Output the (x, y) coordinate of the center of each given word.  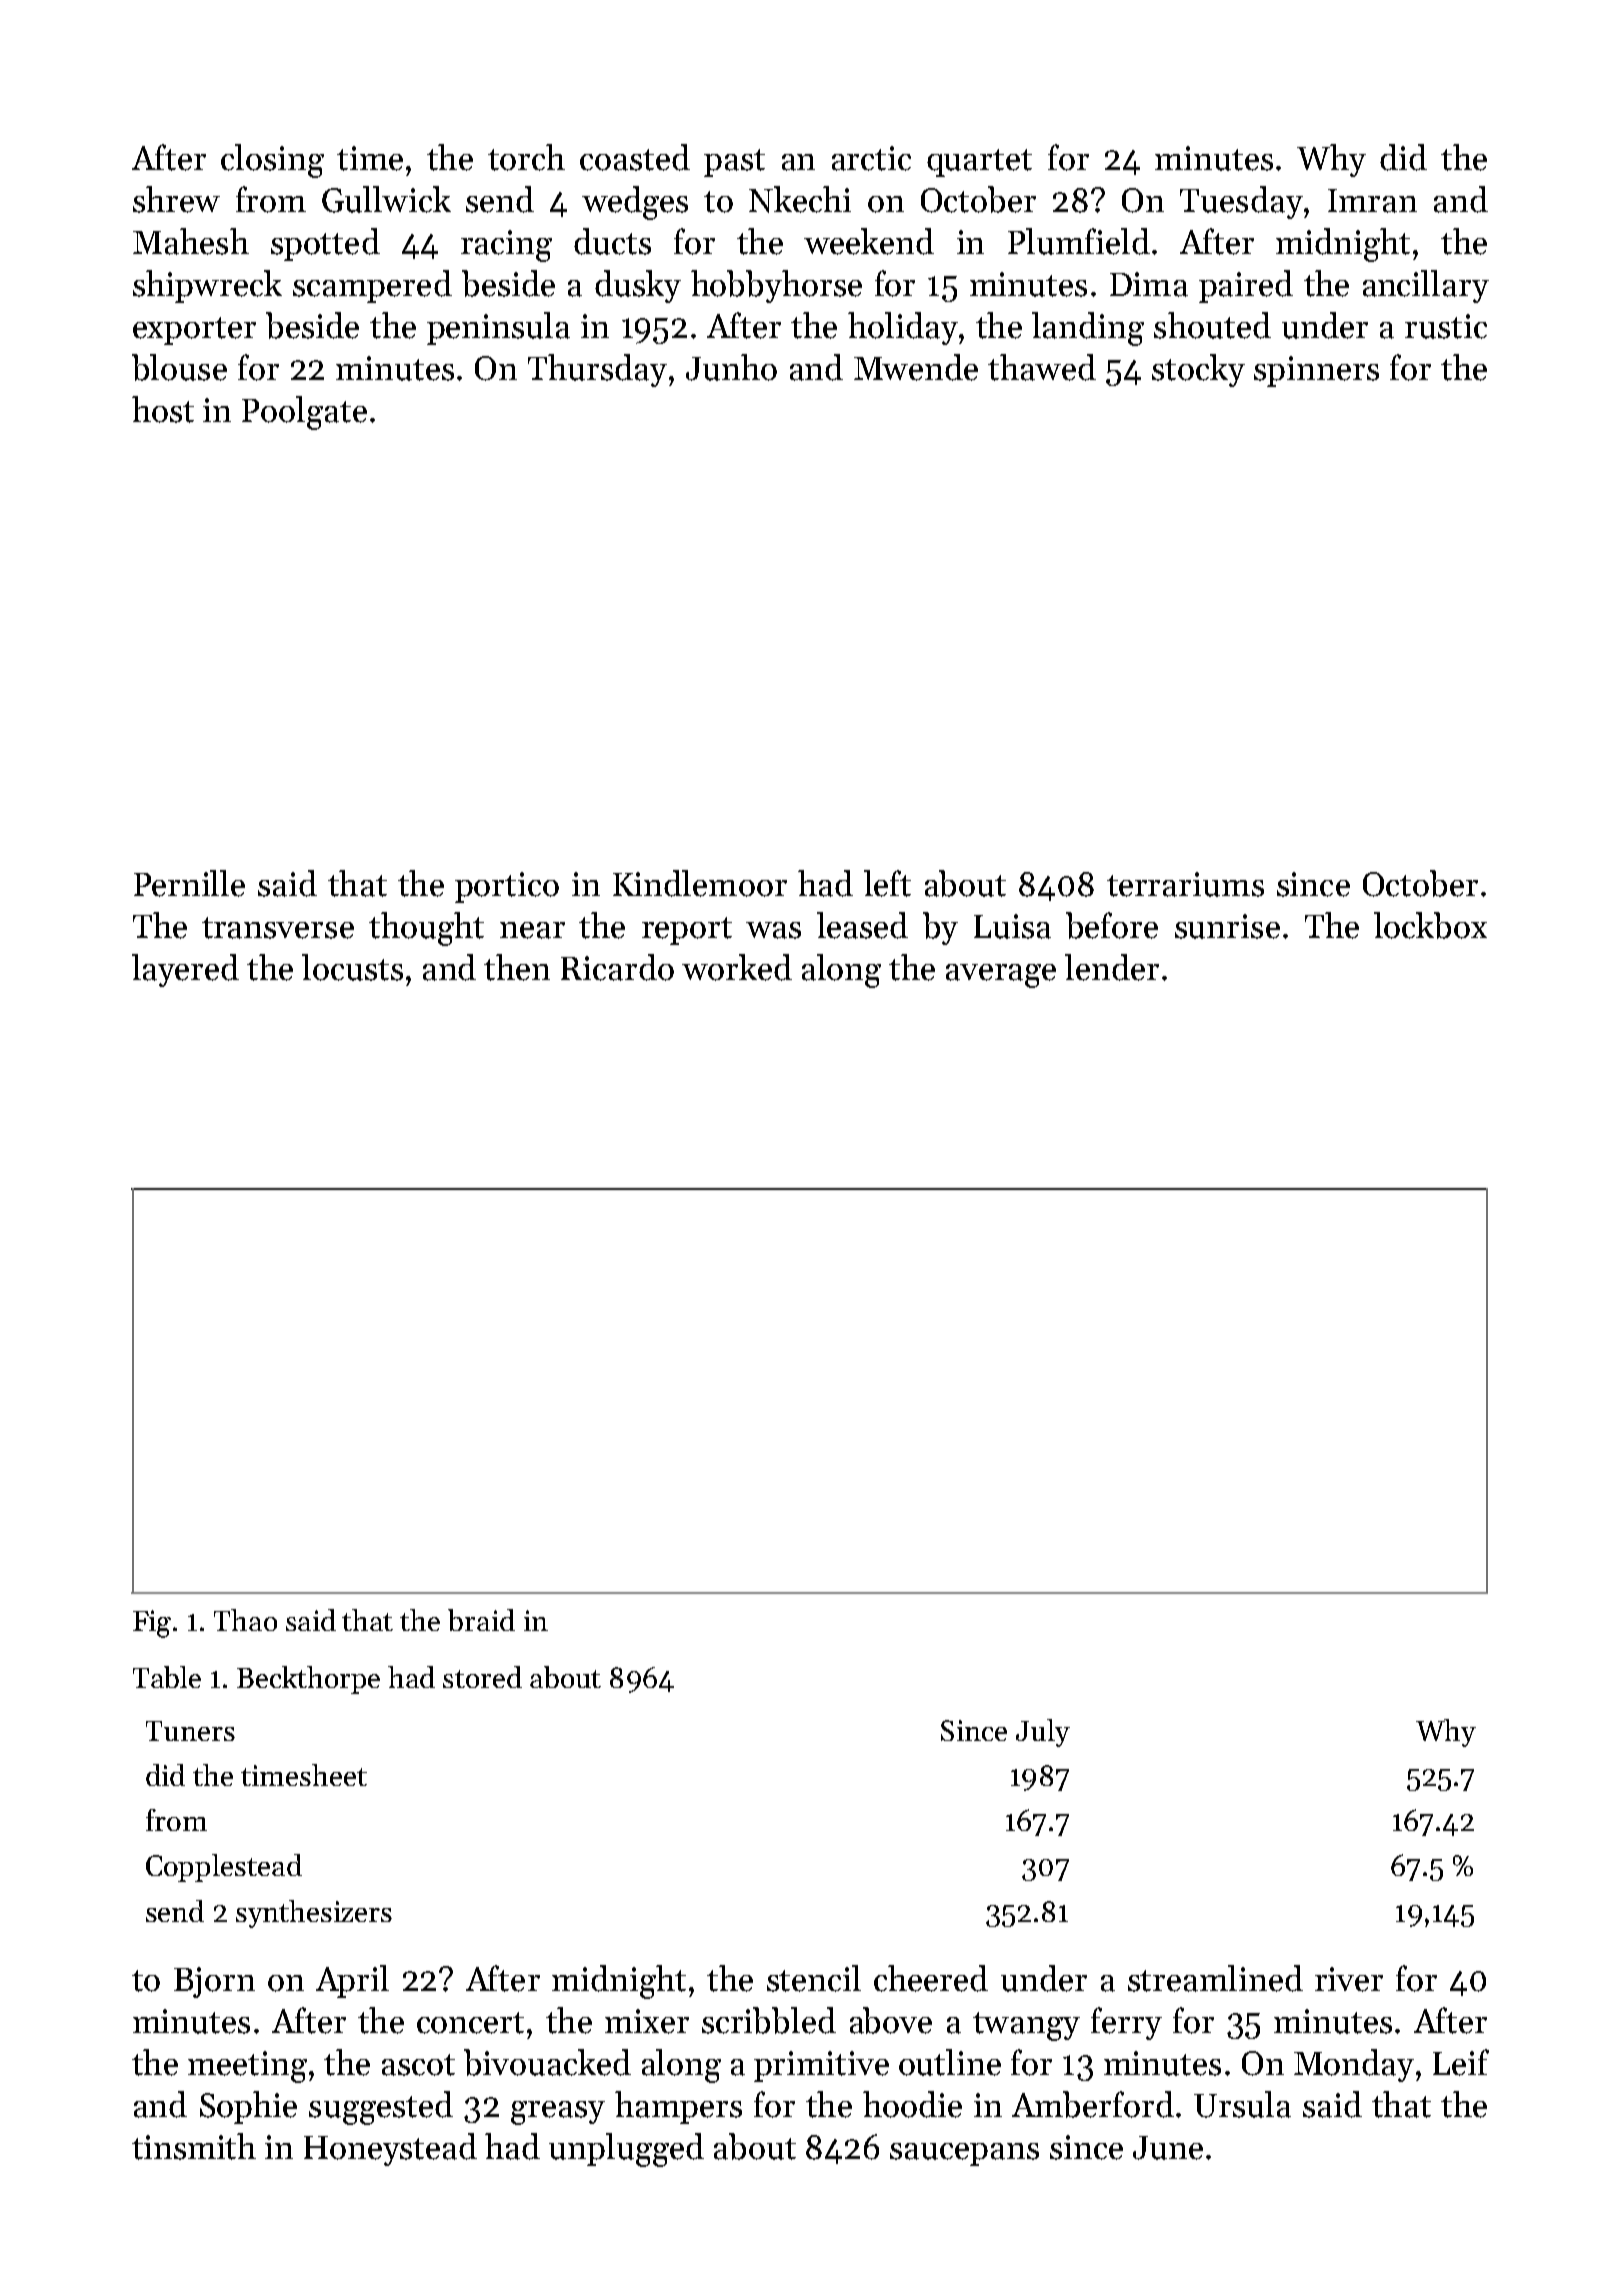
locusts (352, 967)
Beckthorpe (308, 1680)
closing (272, 161)
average (1001, 976)
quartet (979, 163)
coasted (635, 157)
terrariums (1185, 884)
